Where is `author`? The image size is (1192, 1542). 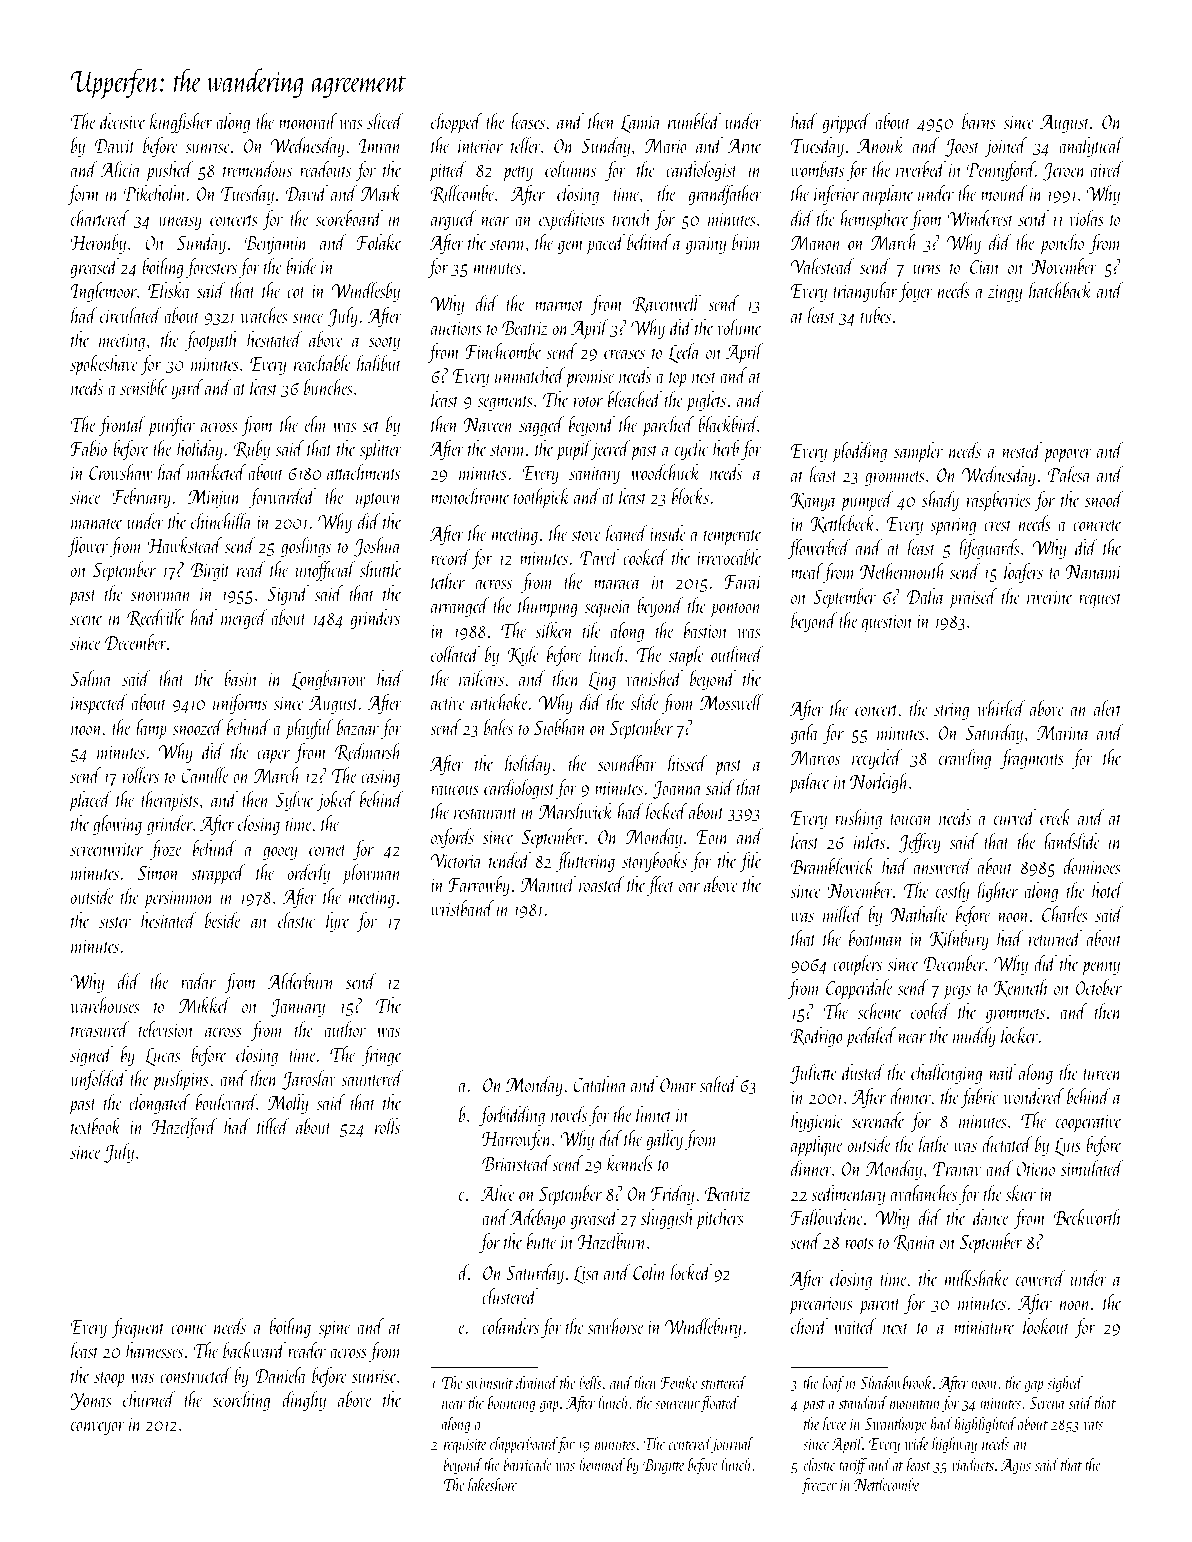 author is located at coordinates (345, 1029).
